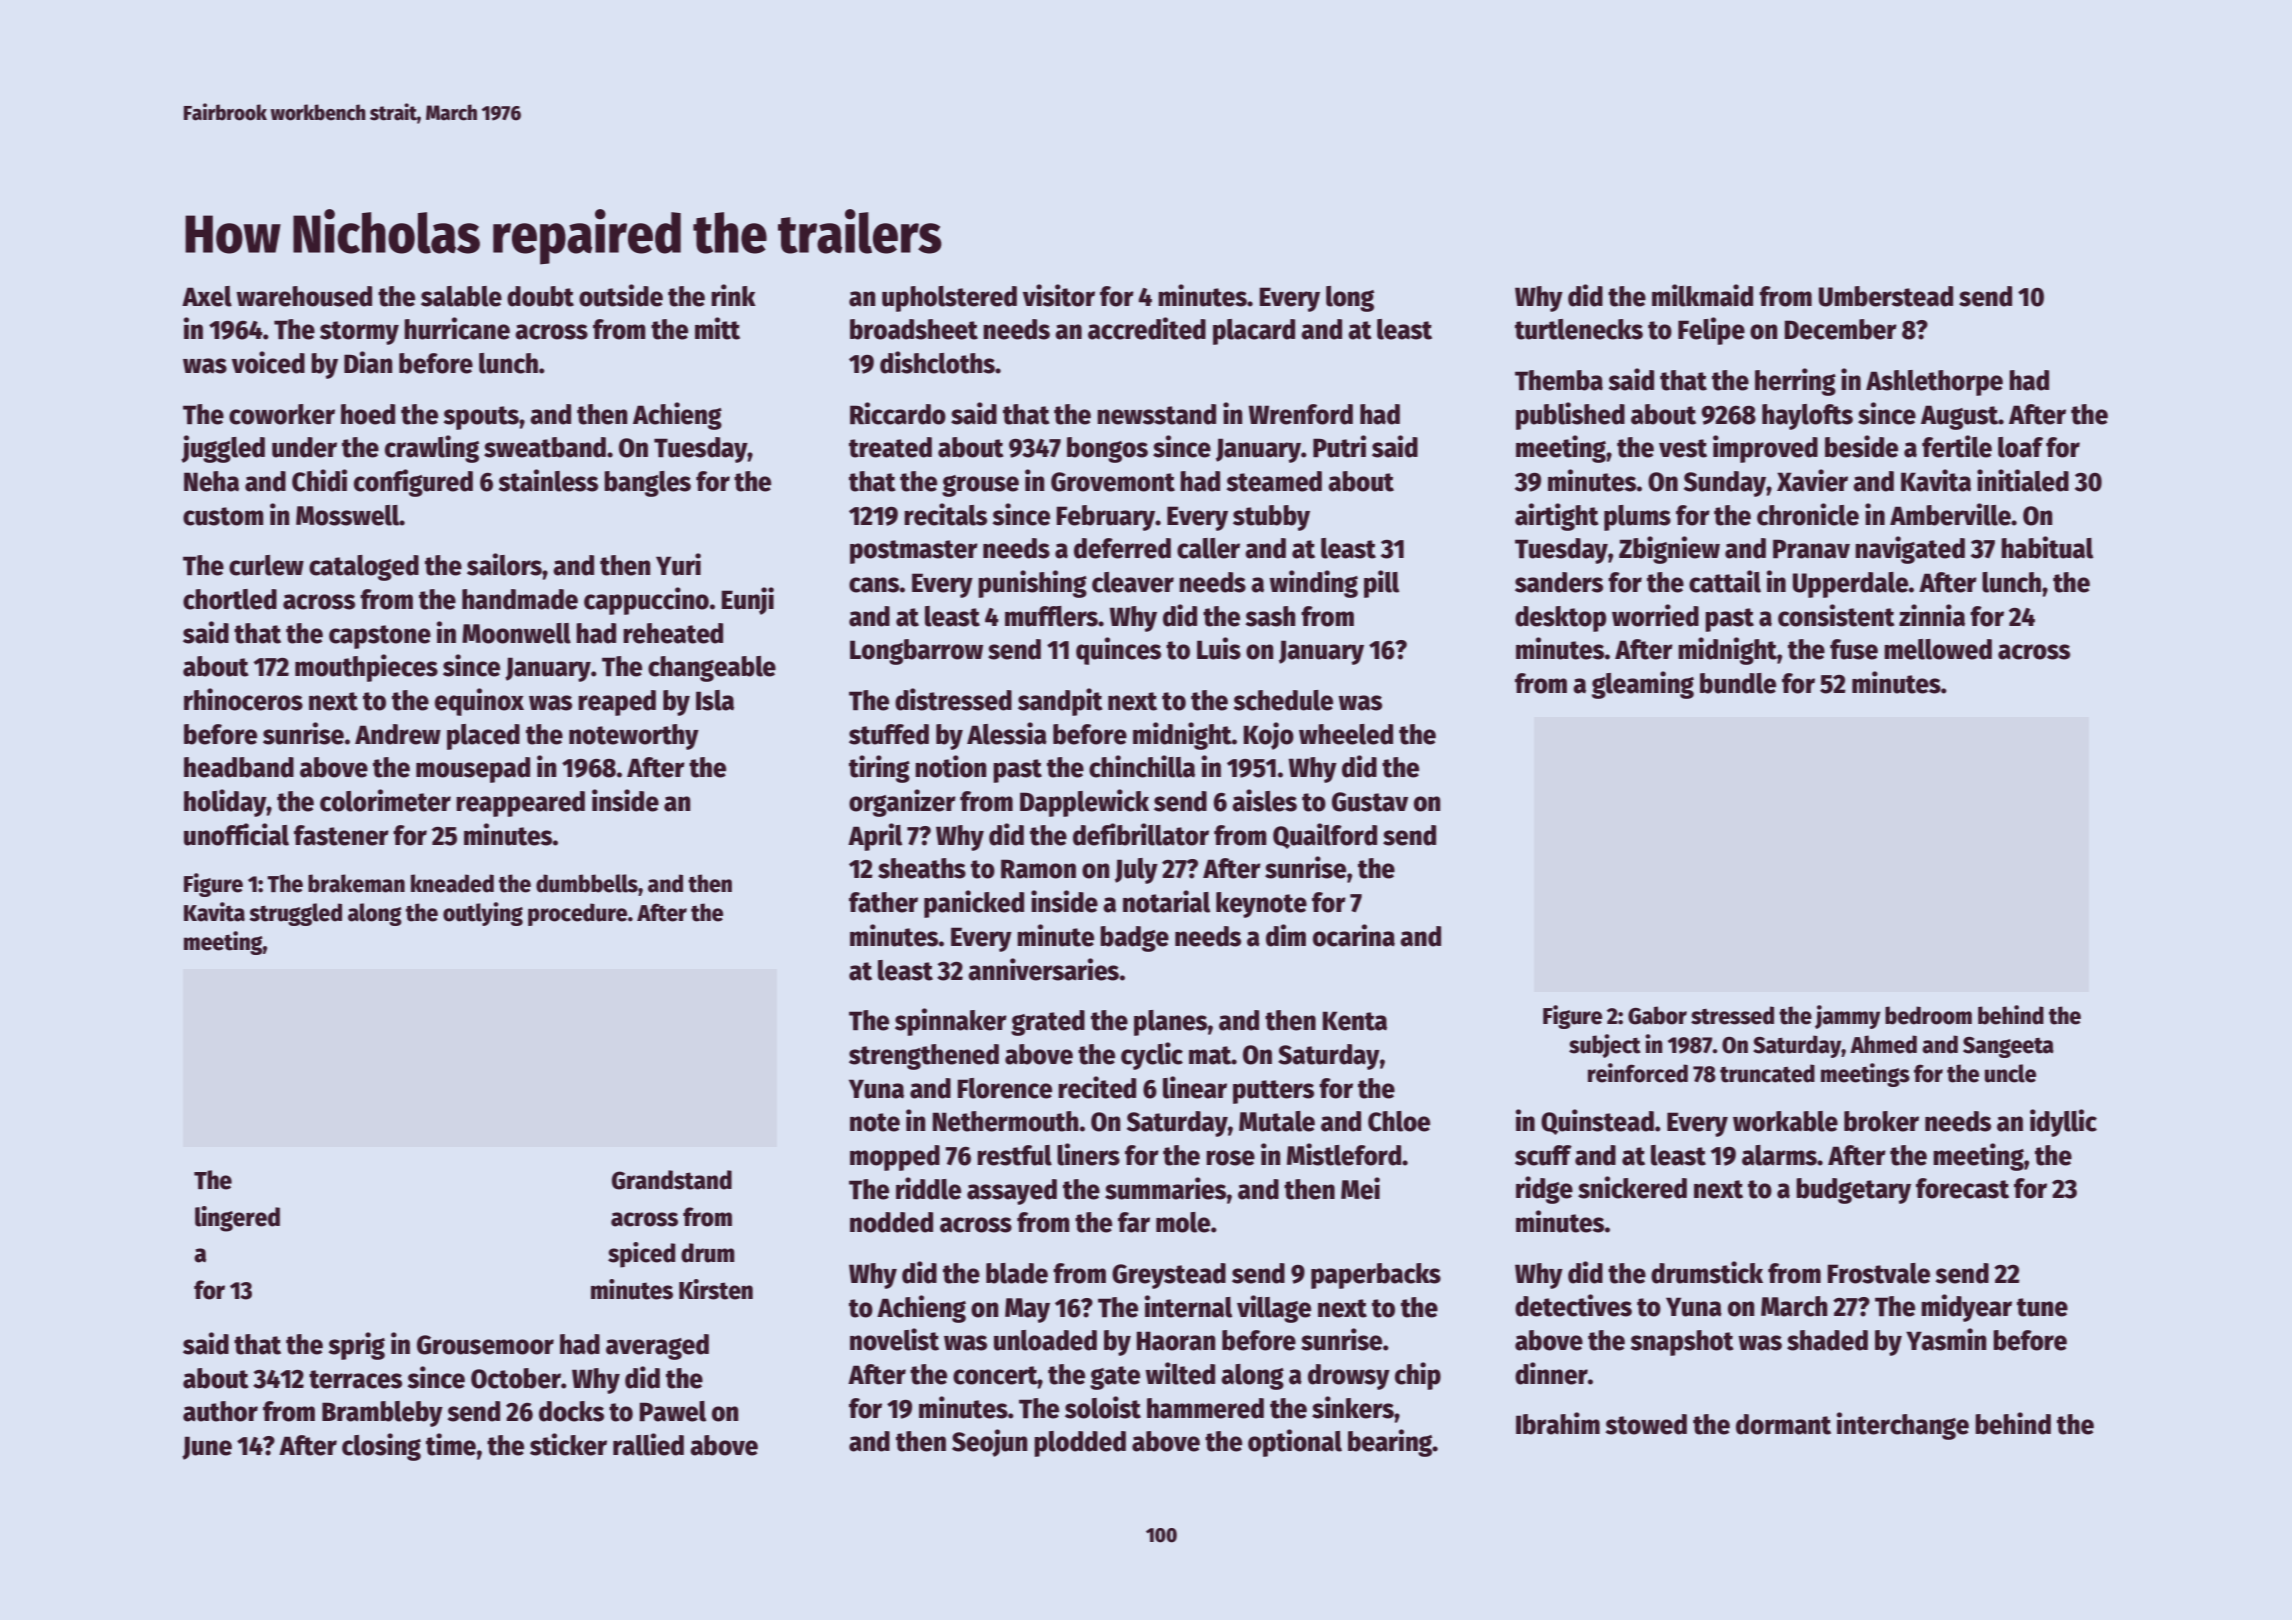 The height and width of the screenshot is (1620, 2292). Describe the element at coordinates (1051, 616) in the screenshot. I see `mufflers` at that location.
